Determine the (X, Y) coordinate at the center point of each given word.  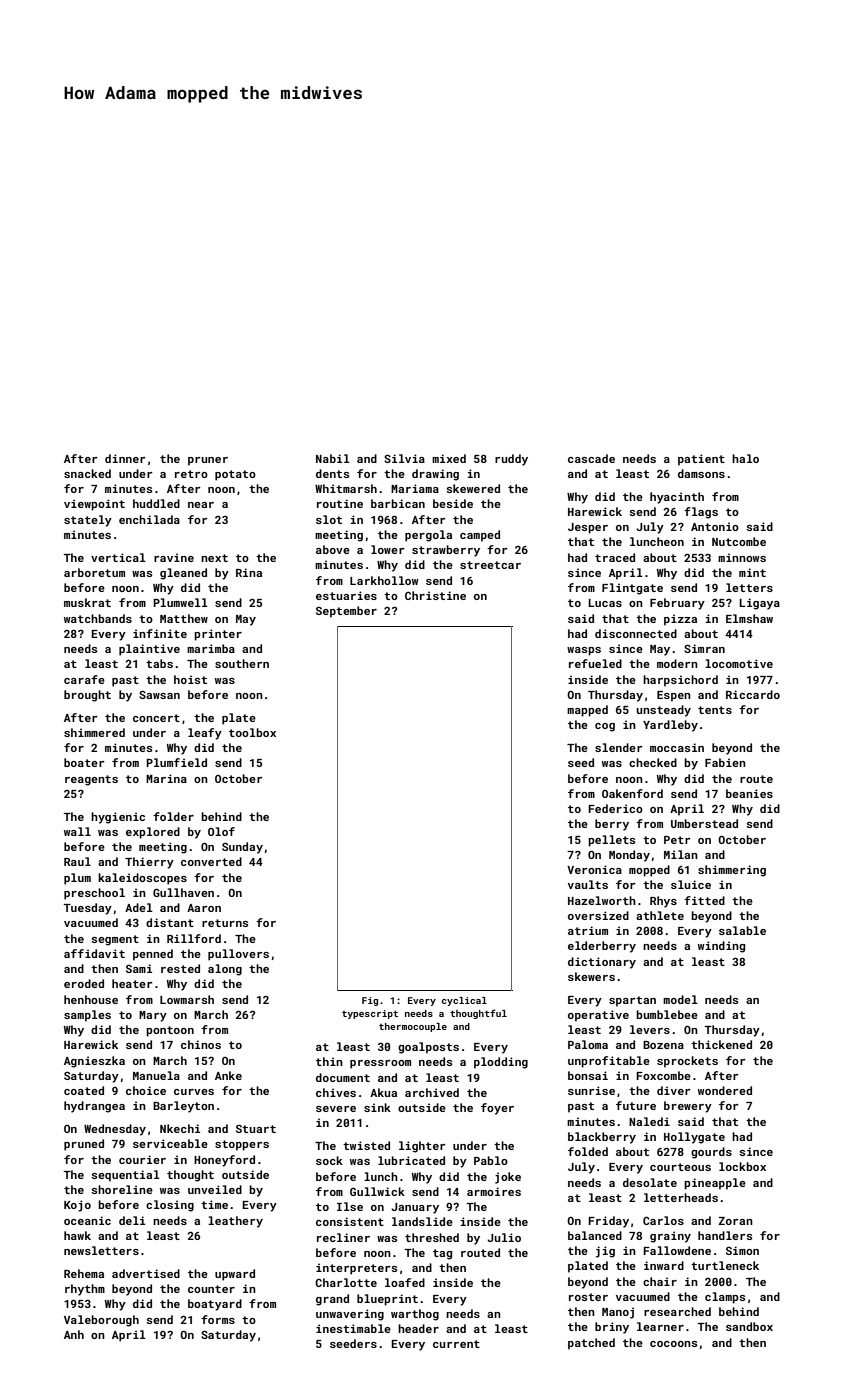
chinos (201, 1044)
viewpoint (94, 505)
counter (211, 1289)
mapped (587, 711)
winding (721, 947)
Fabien (725, 762)
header (418, 1328)
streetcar (490, 565)
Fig (370, 1001)
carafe (84, 679)
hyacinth (677, 498)
